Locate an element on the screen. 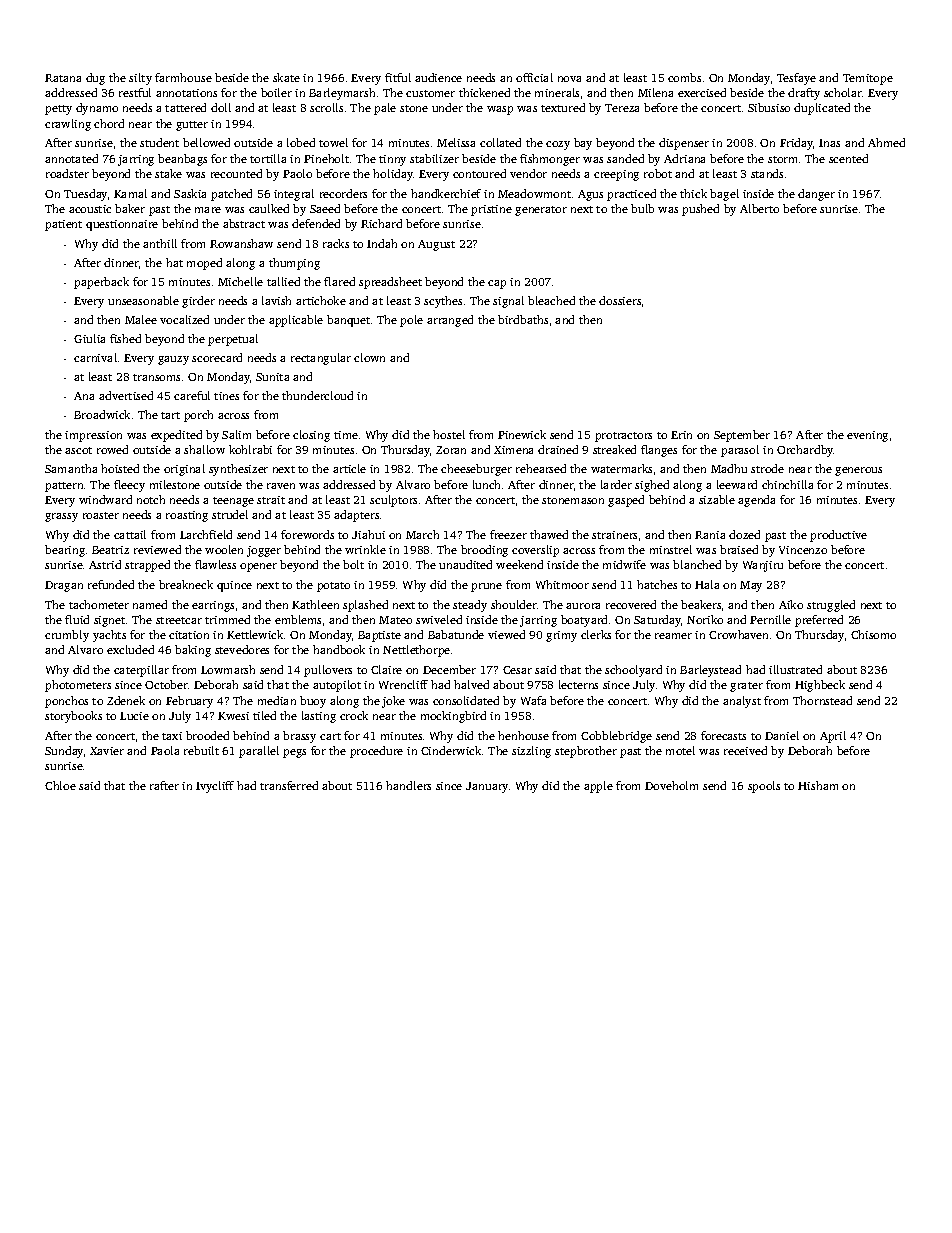  farmhouse is located at coordinates (183, 77).
